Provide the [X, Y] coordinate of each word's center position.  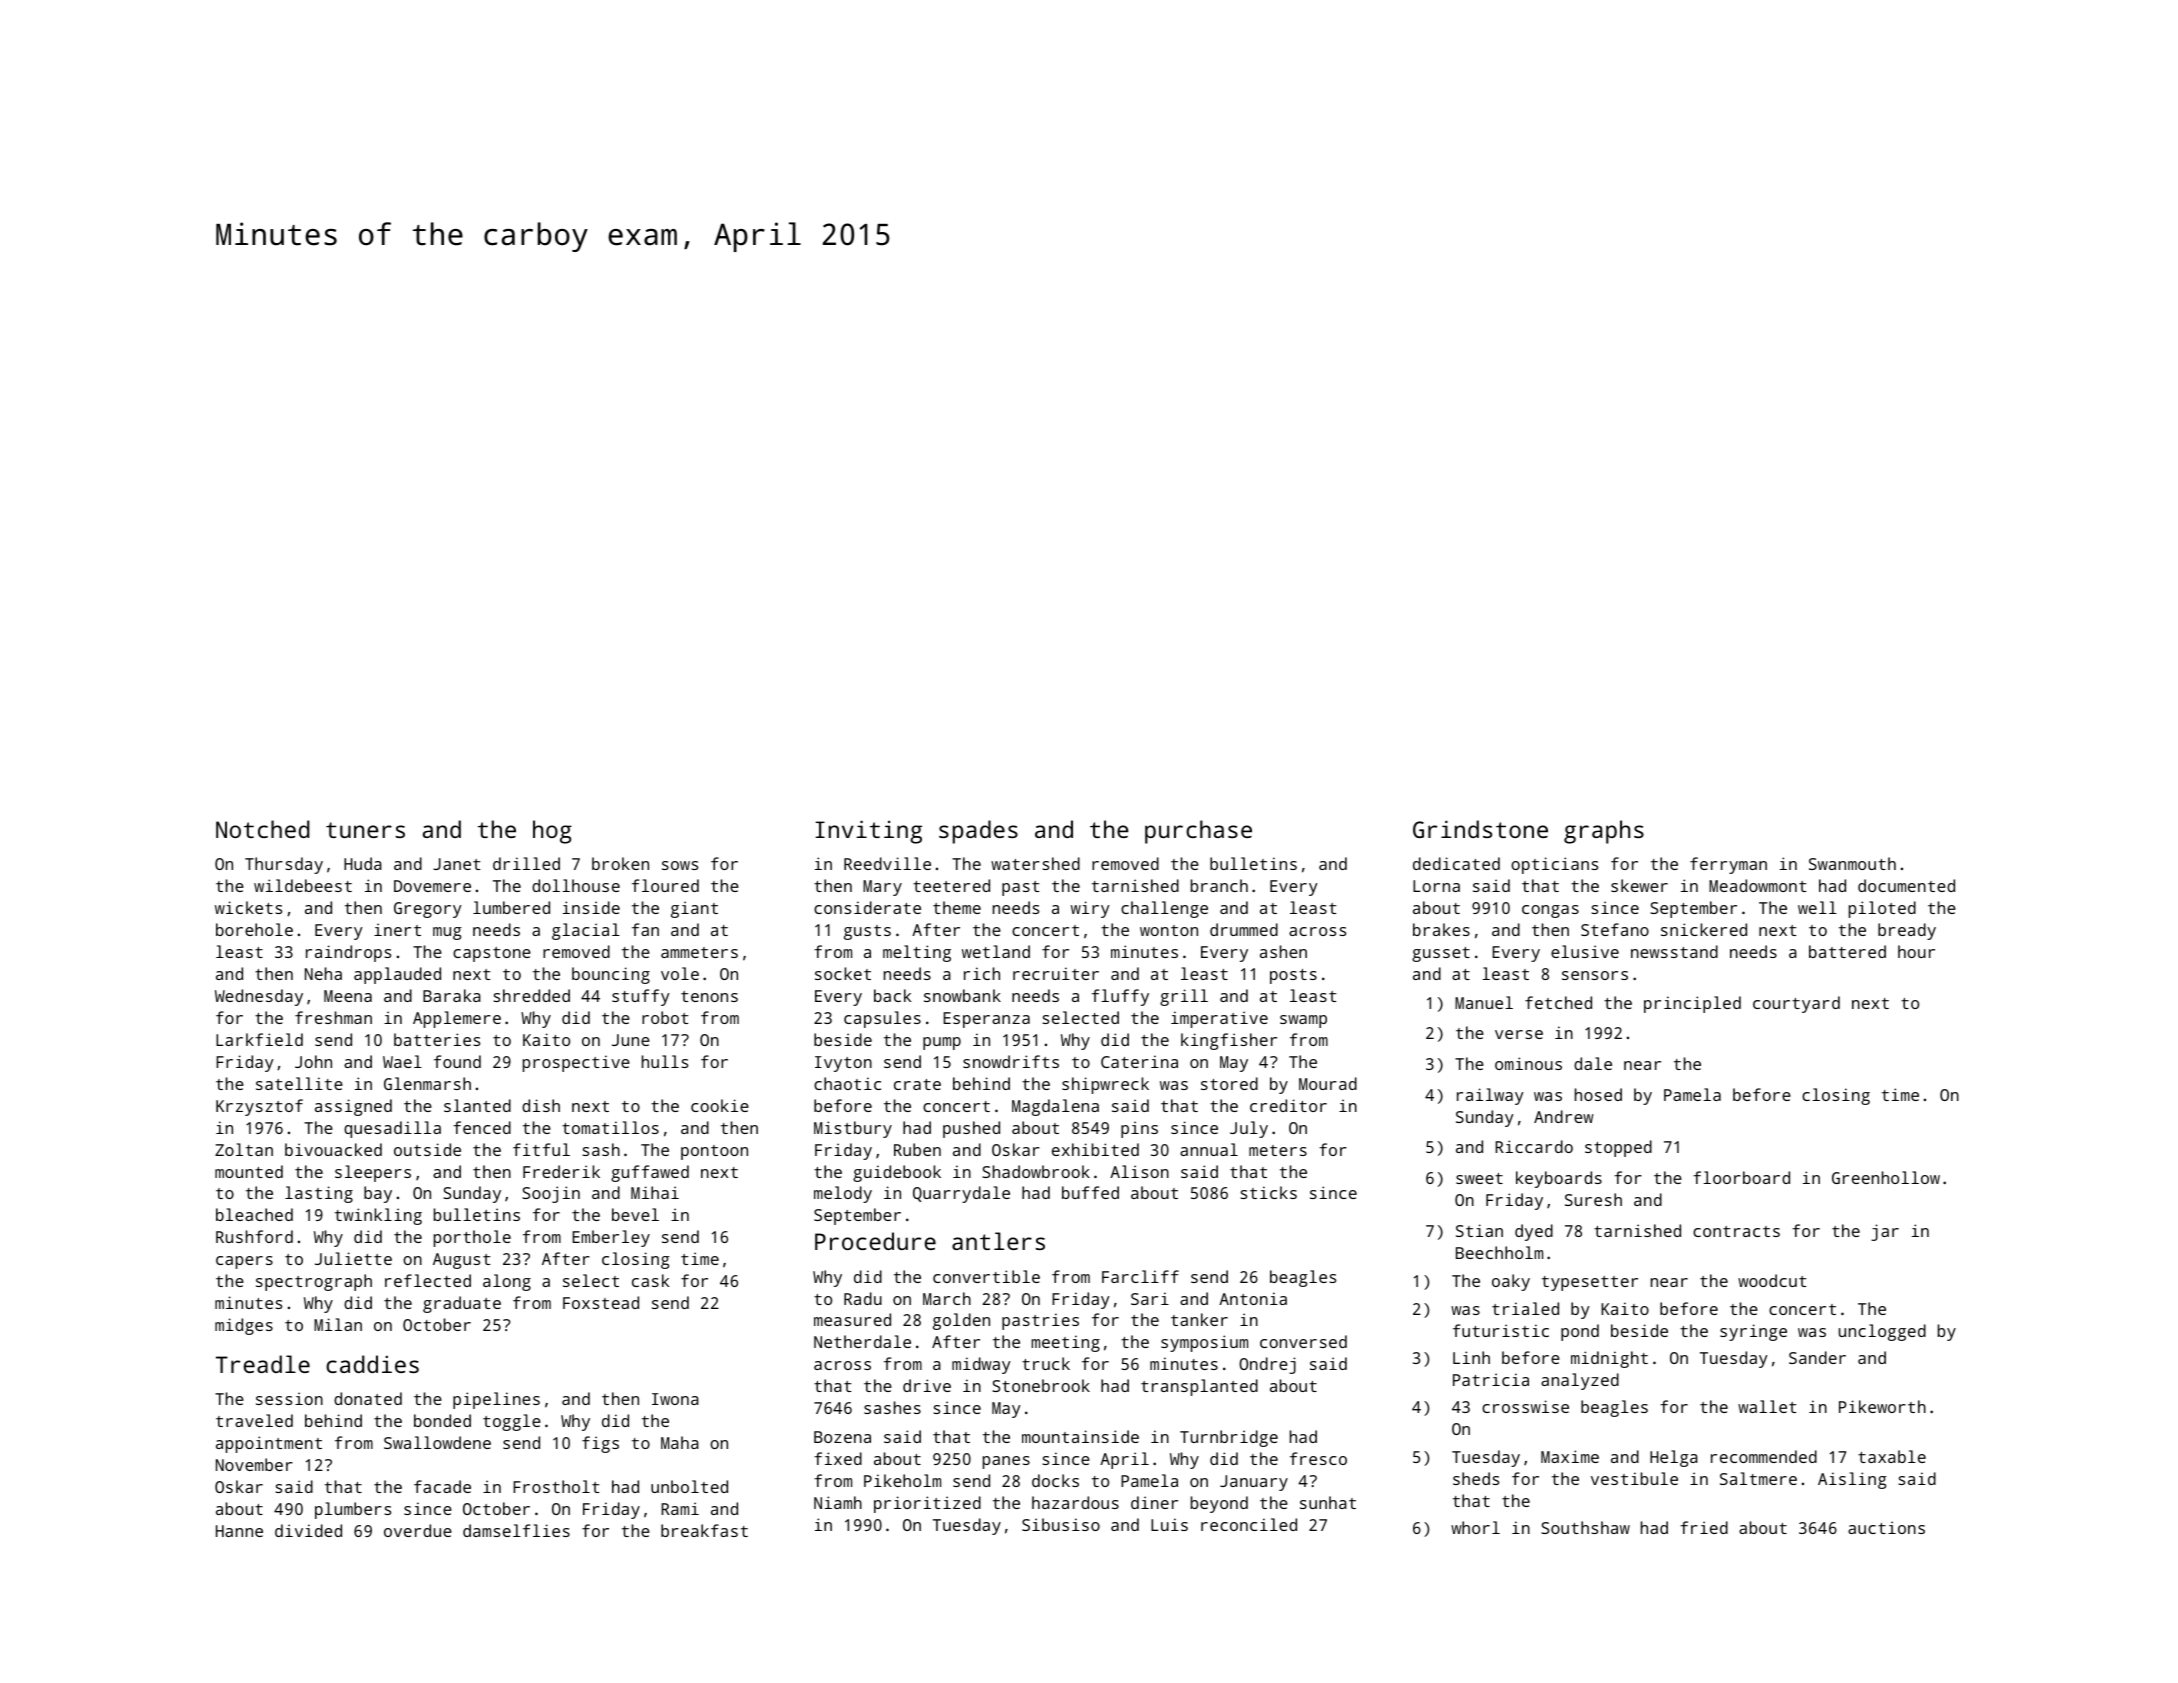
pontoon [714, 1152]
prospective [576, 1063]
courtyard [1796, 1004]
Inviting [869, 832]
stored [1229, 1083]
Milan [338, 1324]
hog [552, 832]
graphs [1604, 832]
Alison [1139, 1171]
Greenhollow [1886, 1177]
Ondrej [1267, 1365]
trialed [1525, 1308]
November [254, 1464]
